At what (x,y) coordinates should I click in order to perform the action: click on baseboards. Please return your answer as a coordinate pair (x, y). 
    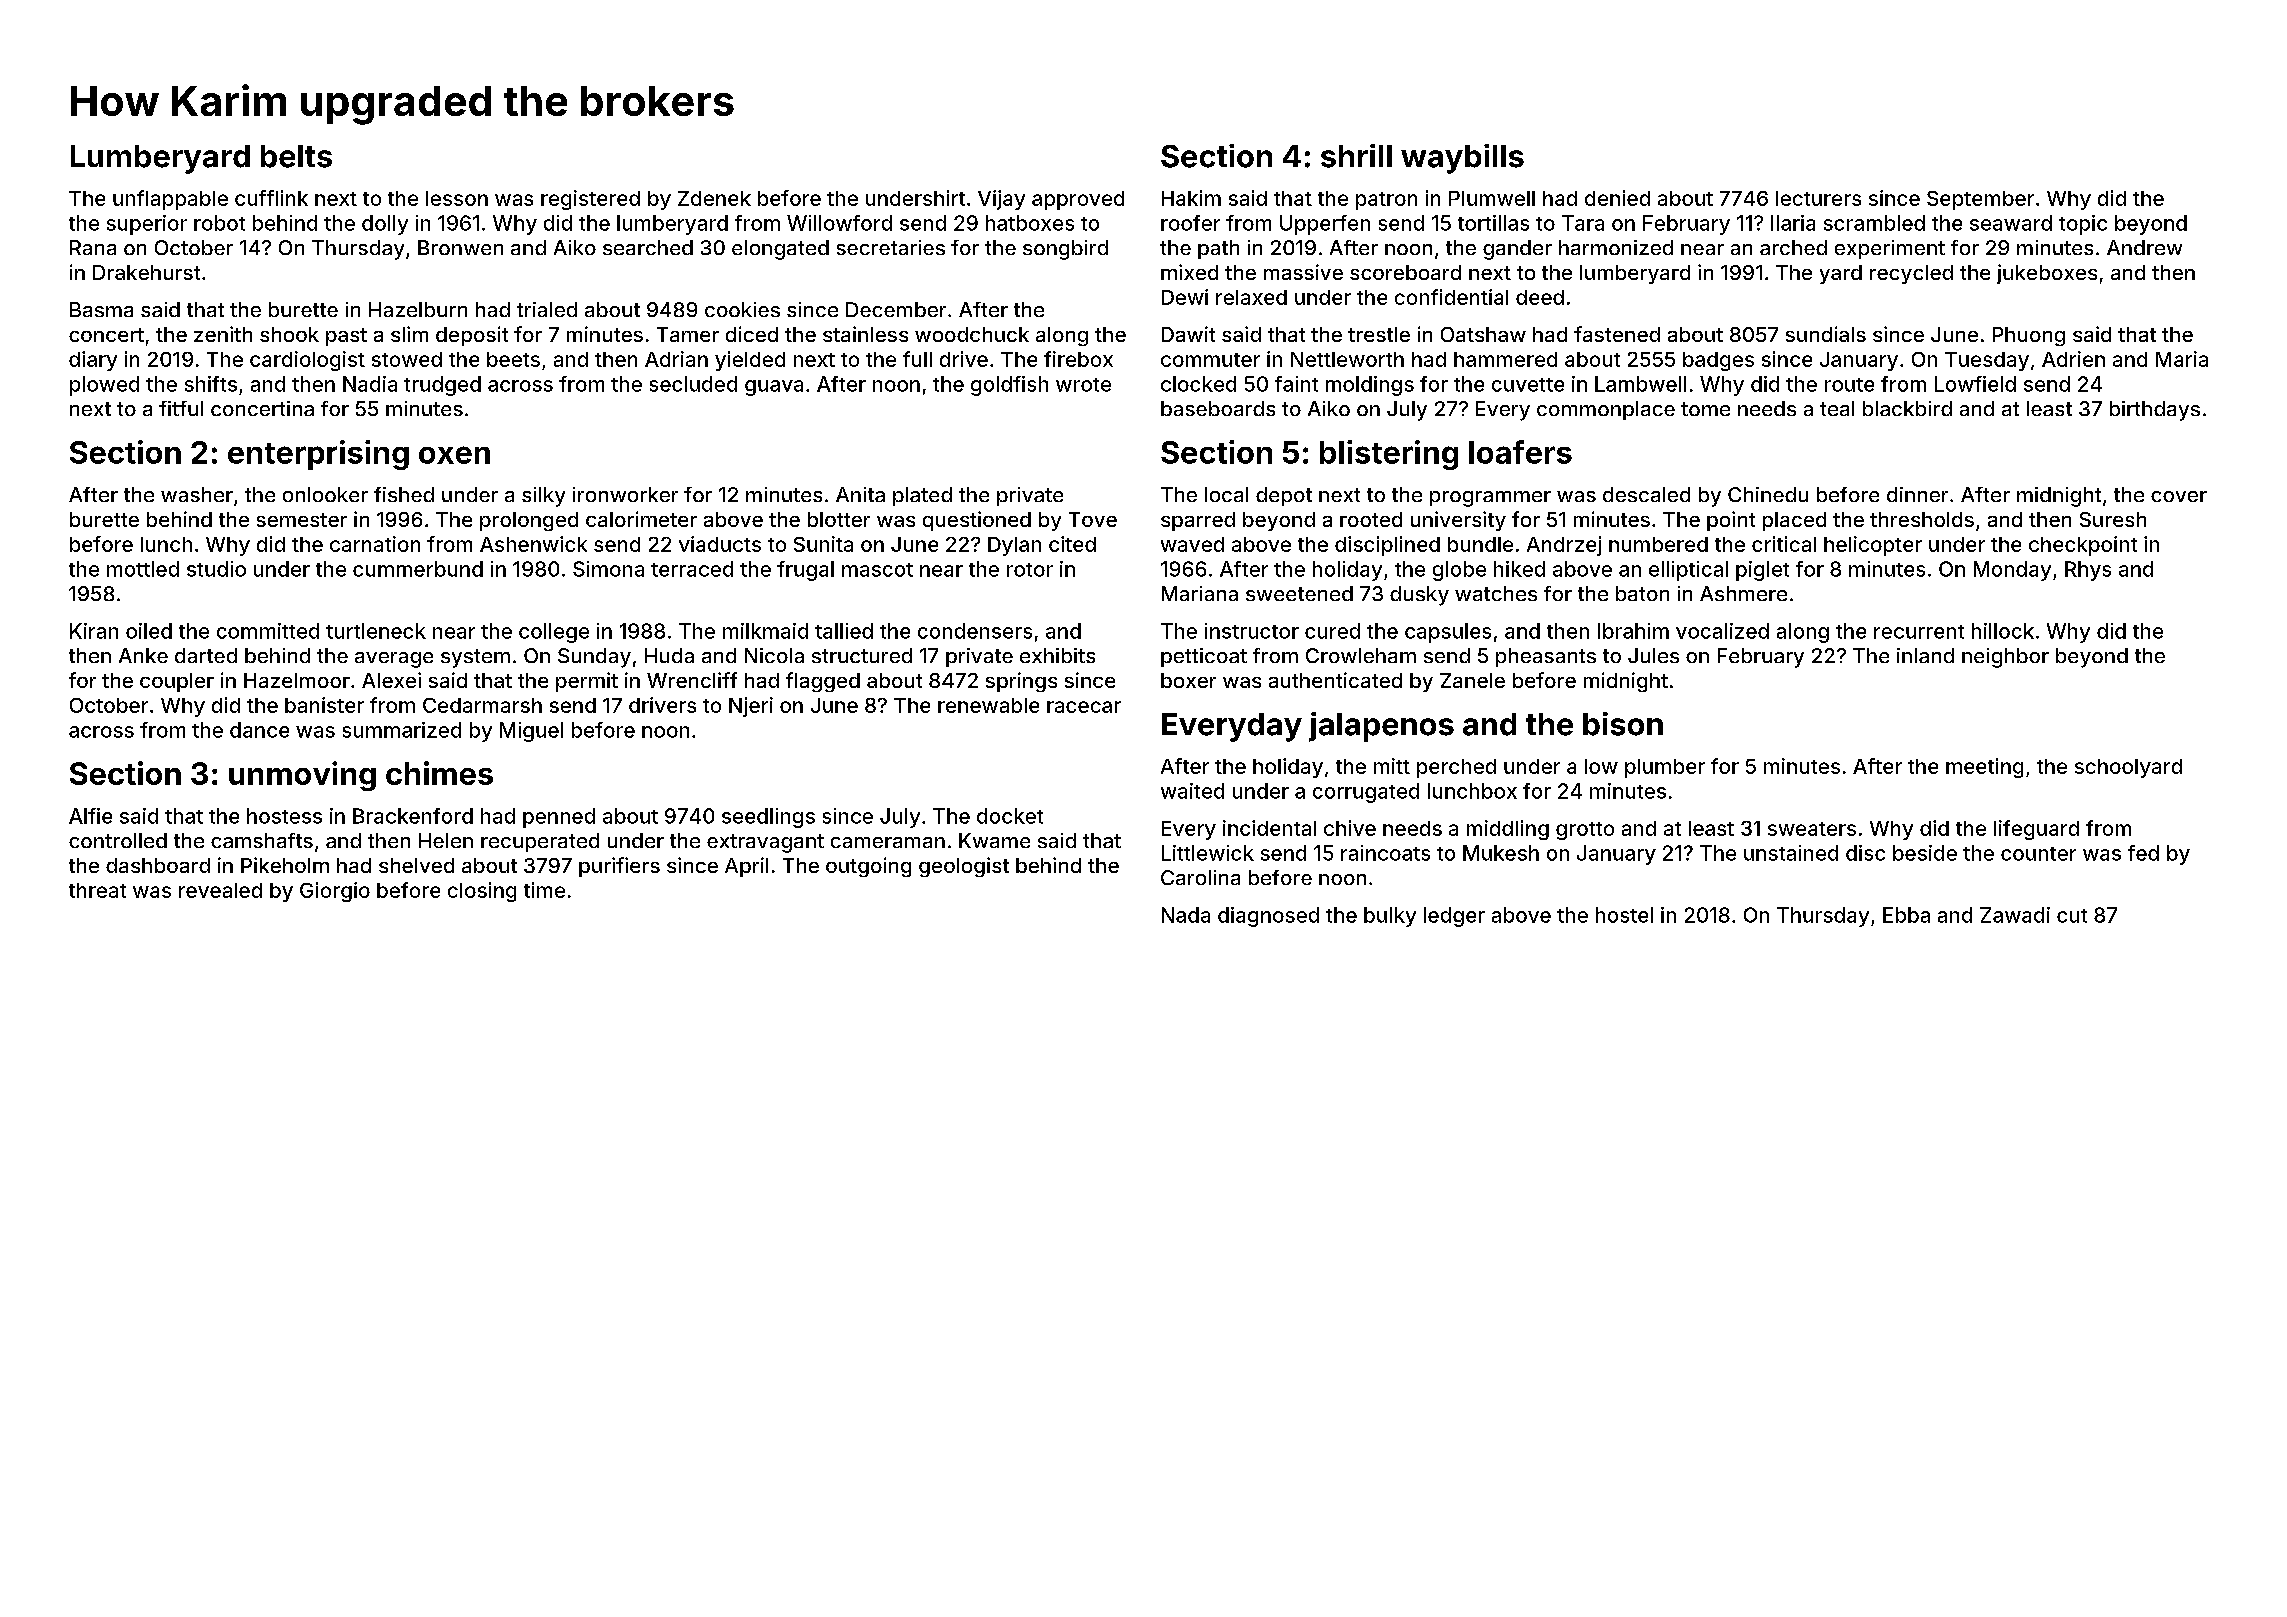
    Looking at the image, I should click on (1218, 408).
